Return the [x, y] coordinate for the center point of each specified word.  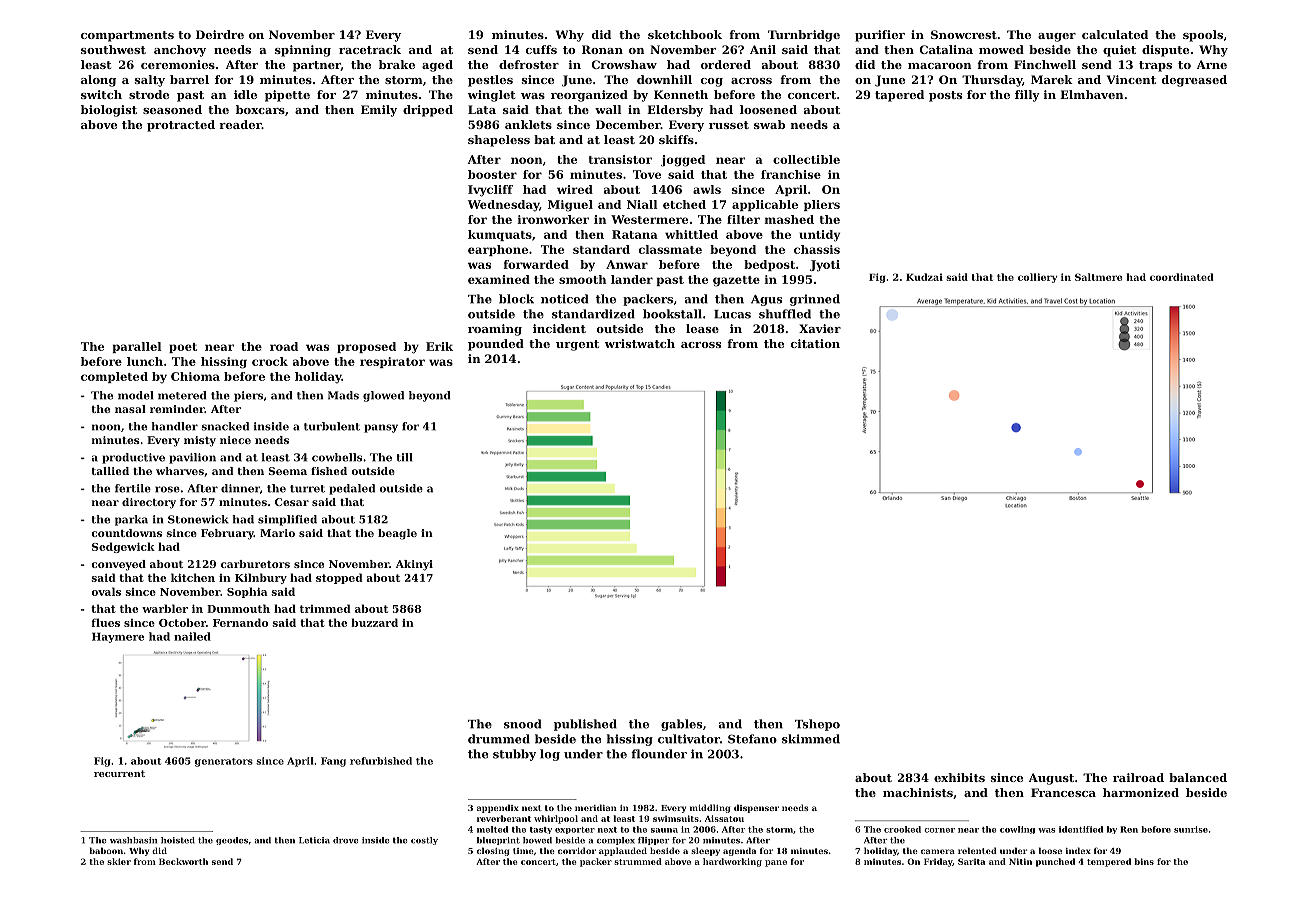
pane [776, 863]
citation [815, 343]
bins [1144, 861]
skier [119, 861]
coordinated [1182, 277]
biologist [109, 111]
